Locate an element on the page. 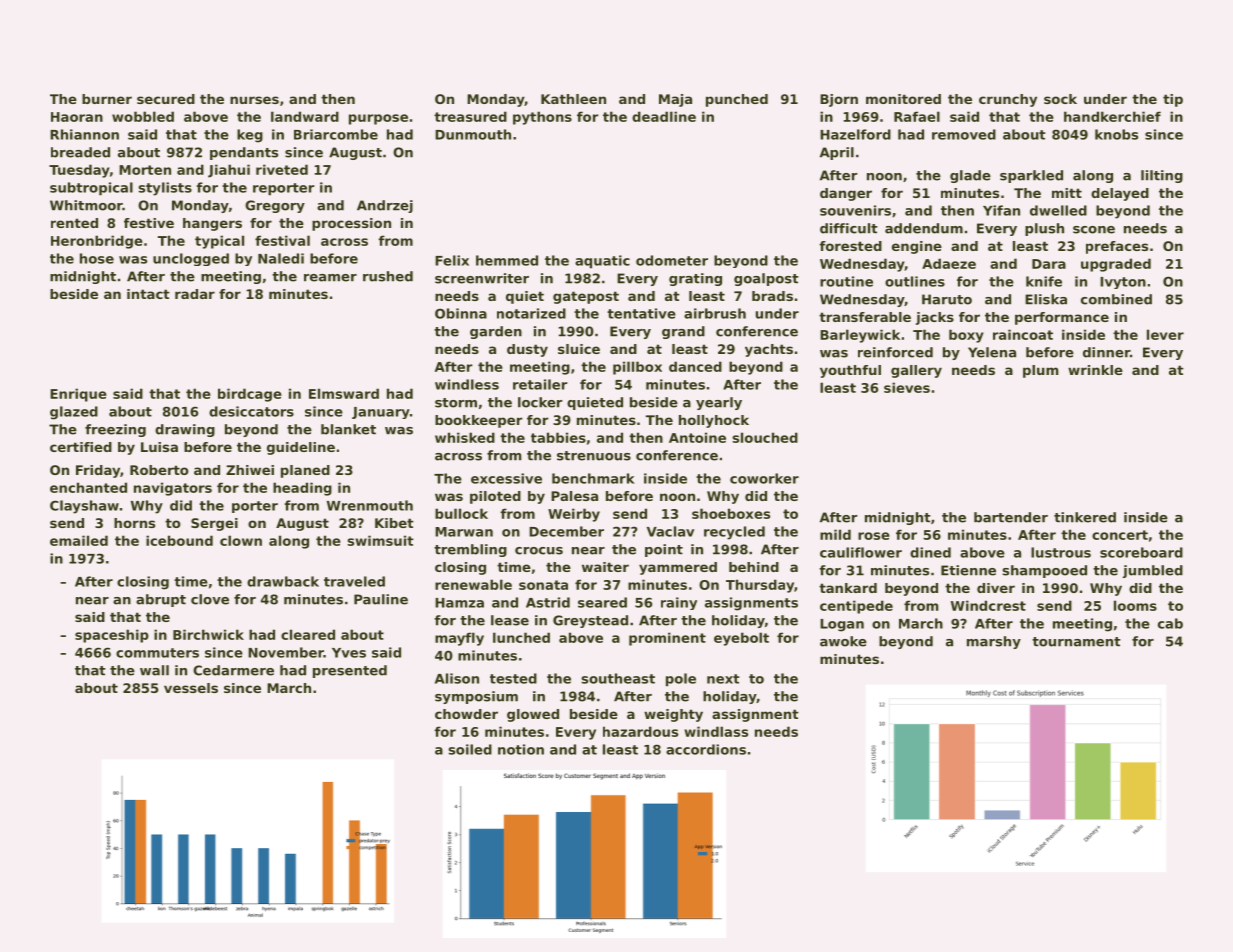 This image has width=1233, height=952. Kathleen is located at coordinates (573, 99).
